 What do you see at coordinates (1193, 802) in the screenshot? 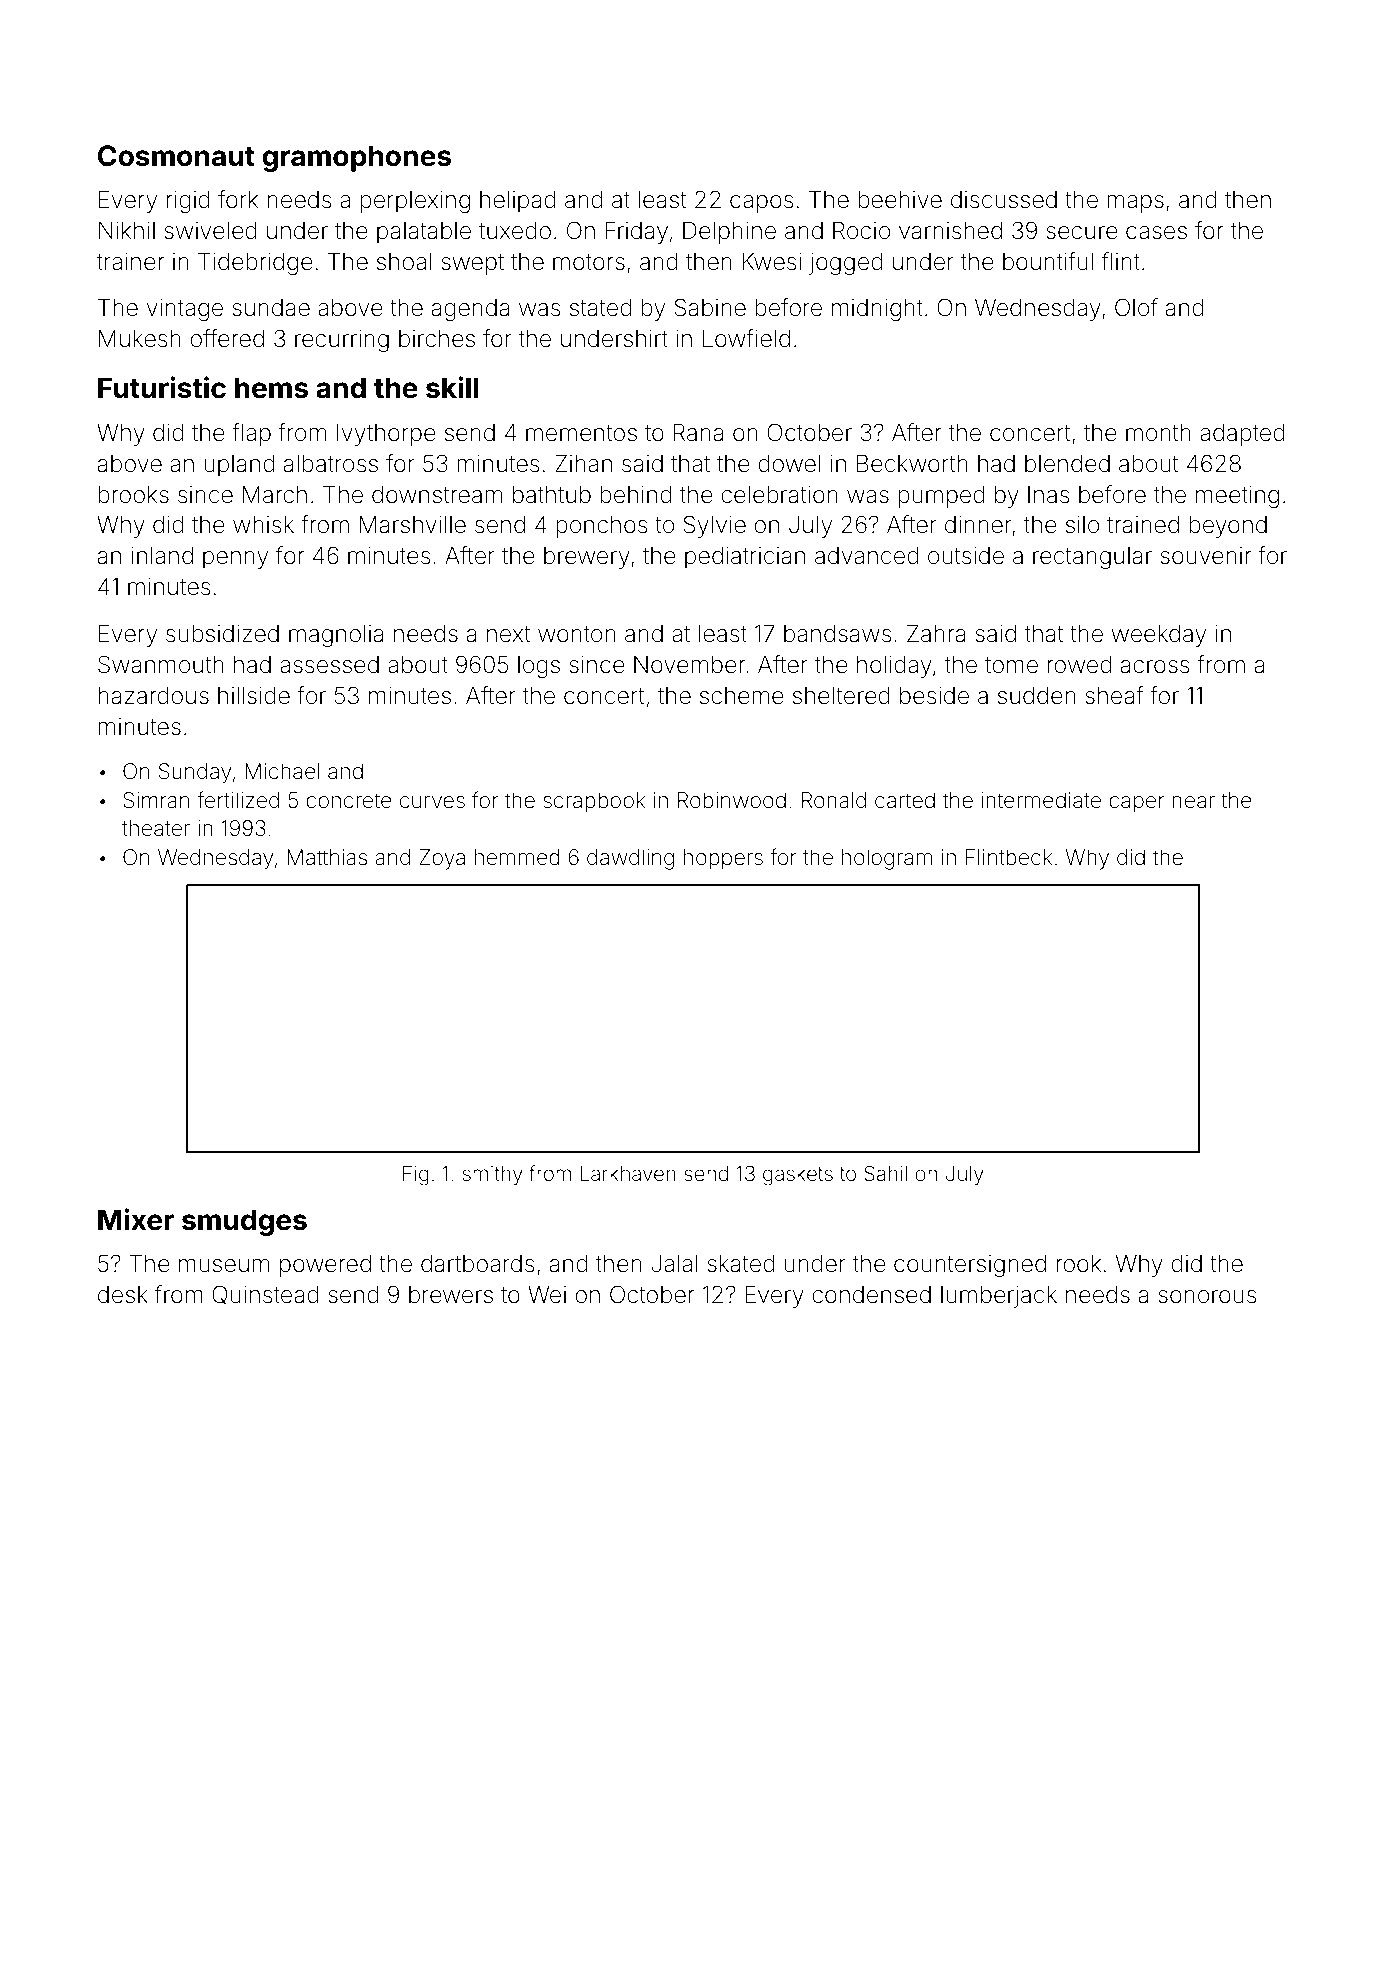
I see `near` at bounding box center [1193, 802].
